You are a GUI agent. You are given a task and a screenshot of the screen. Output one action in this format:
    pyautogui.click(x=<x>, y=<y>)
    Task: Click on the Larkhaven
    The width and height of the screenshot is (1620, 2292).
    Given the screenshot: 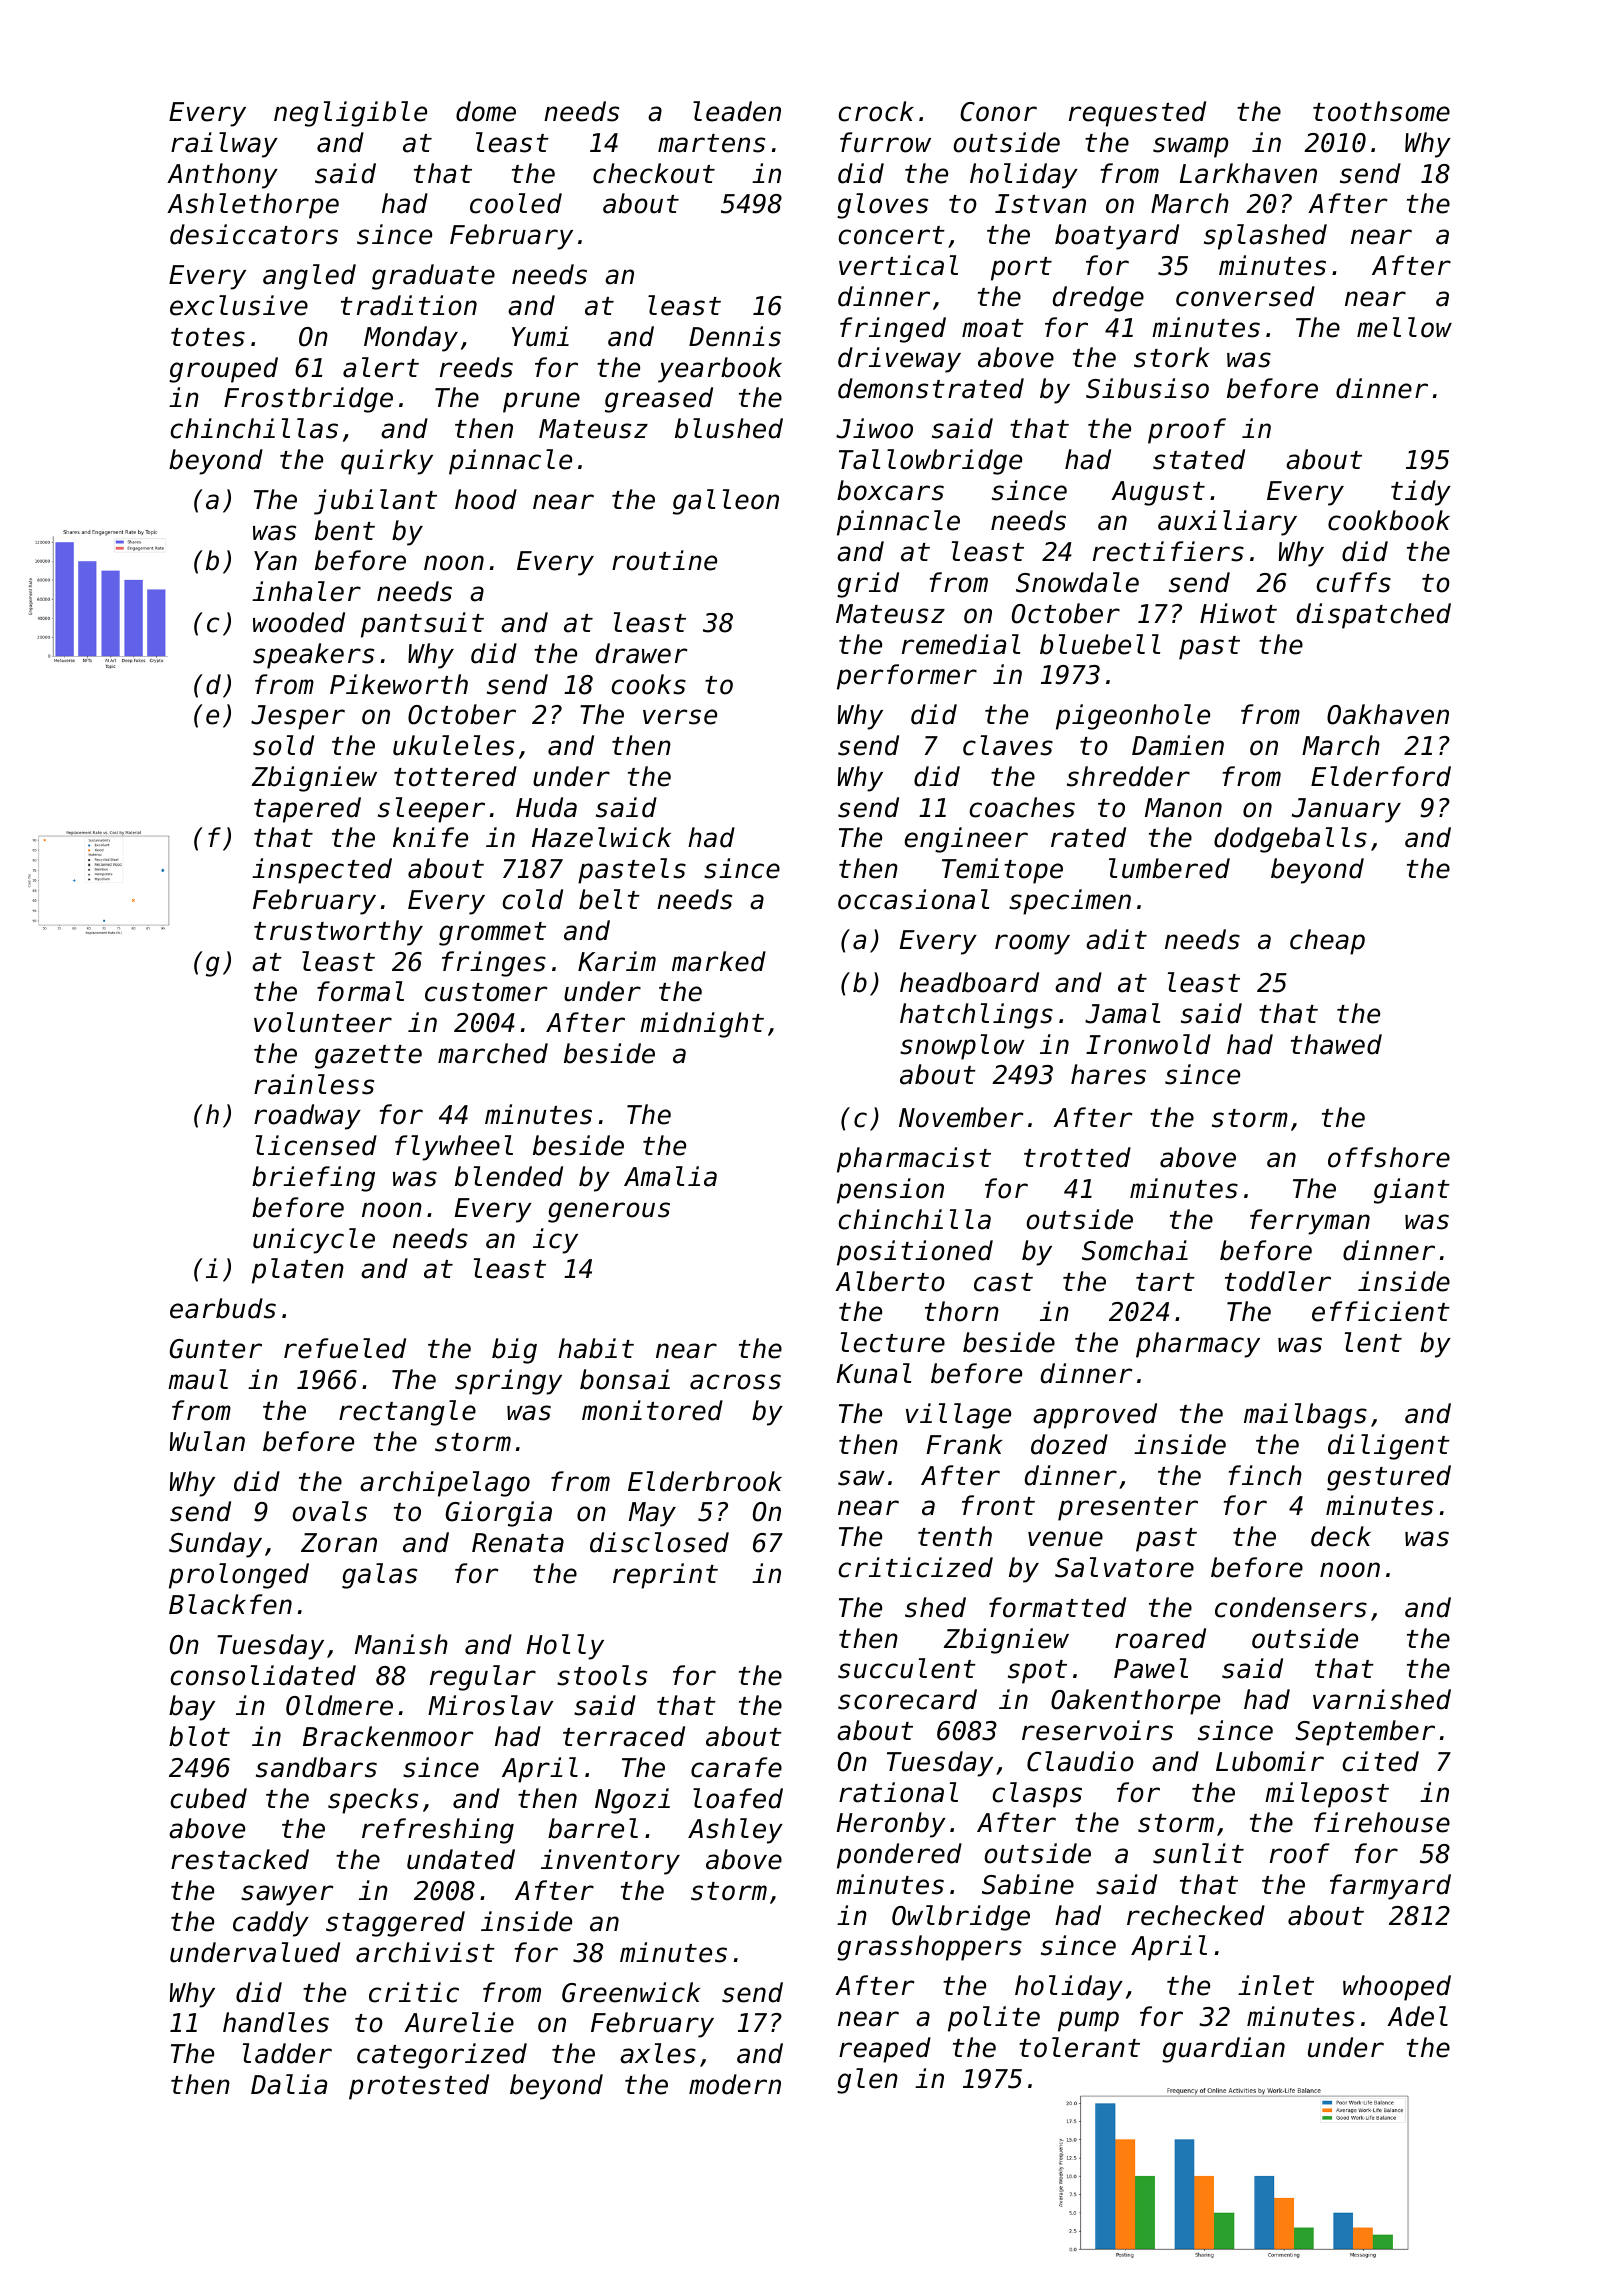 What is the action you would take?
    pyautogui.click(x=1248, y=173)
